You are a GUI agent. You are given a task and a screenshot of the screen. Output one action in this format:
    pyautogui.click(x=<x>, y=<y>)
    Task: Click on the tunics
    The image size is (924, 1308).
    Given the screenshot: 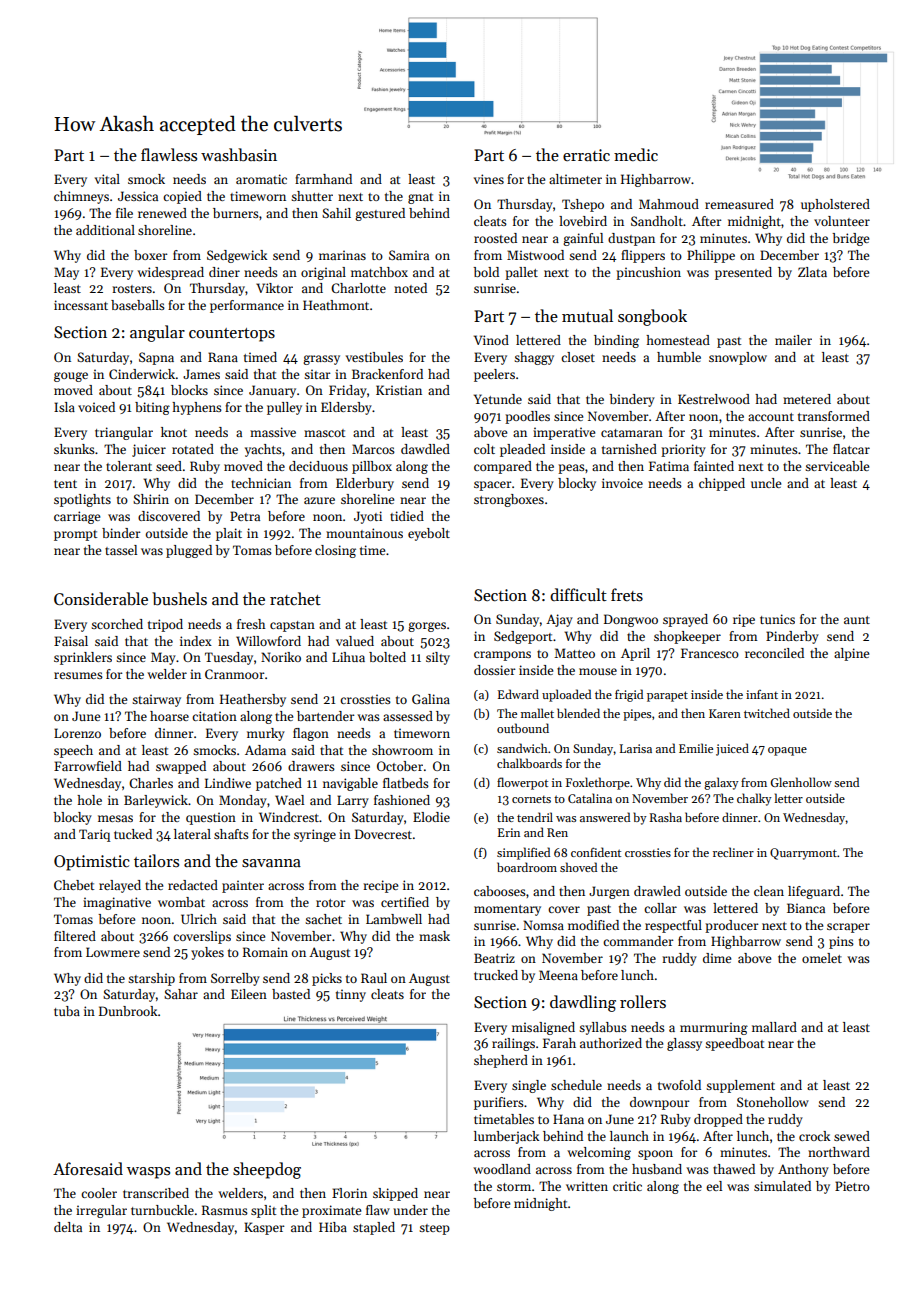 What is the action you would take?
    pyautogui.click(x=777, y=619)
